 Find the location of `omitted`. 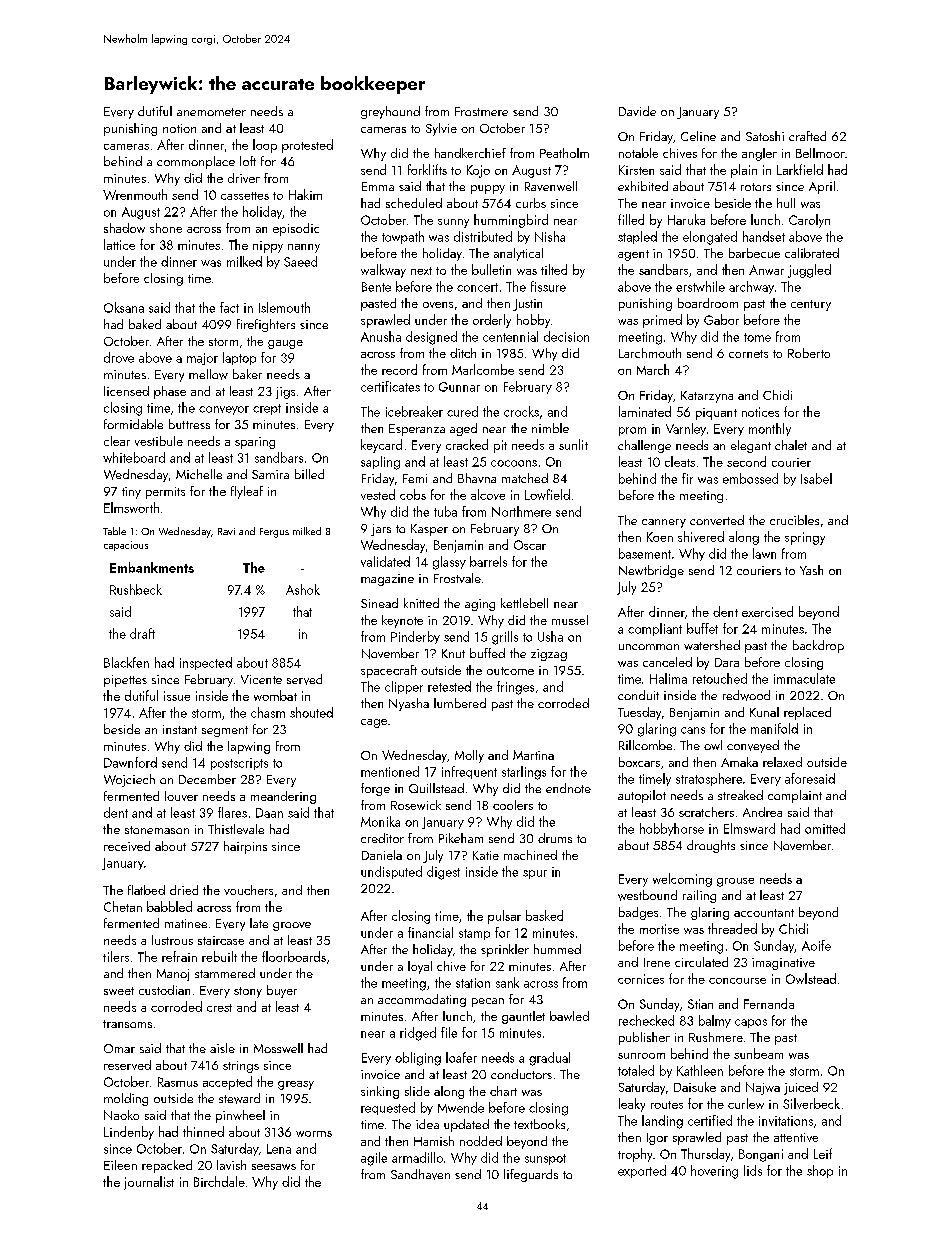

omitted is located at coordinates (825, 828).
